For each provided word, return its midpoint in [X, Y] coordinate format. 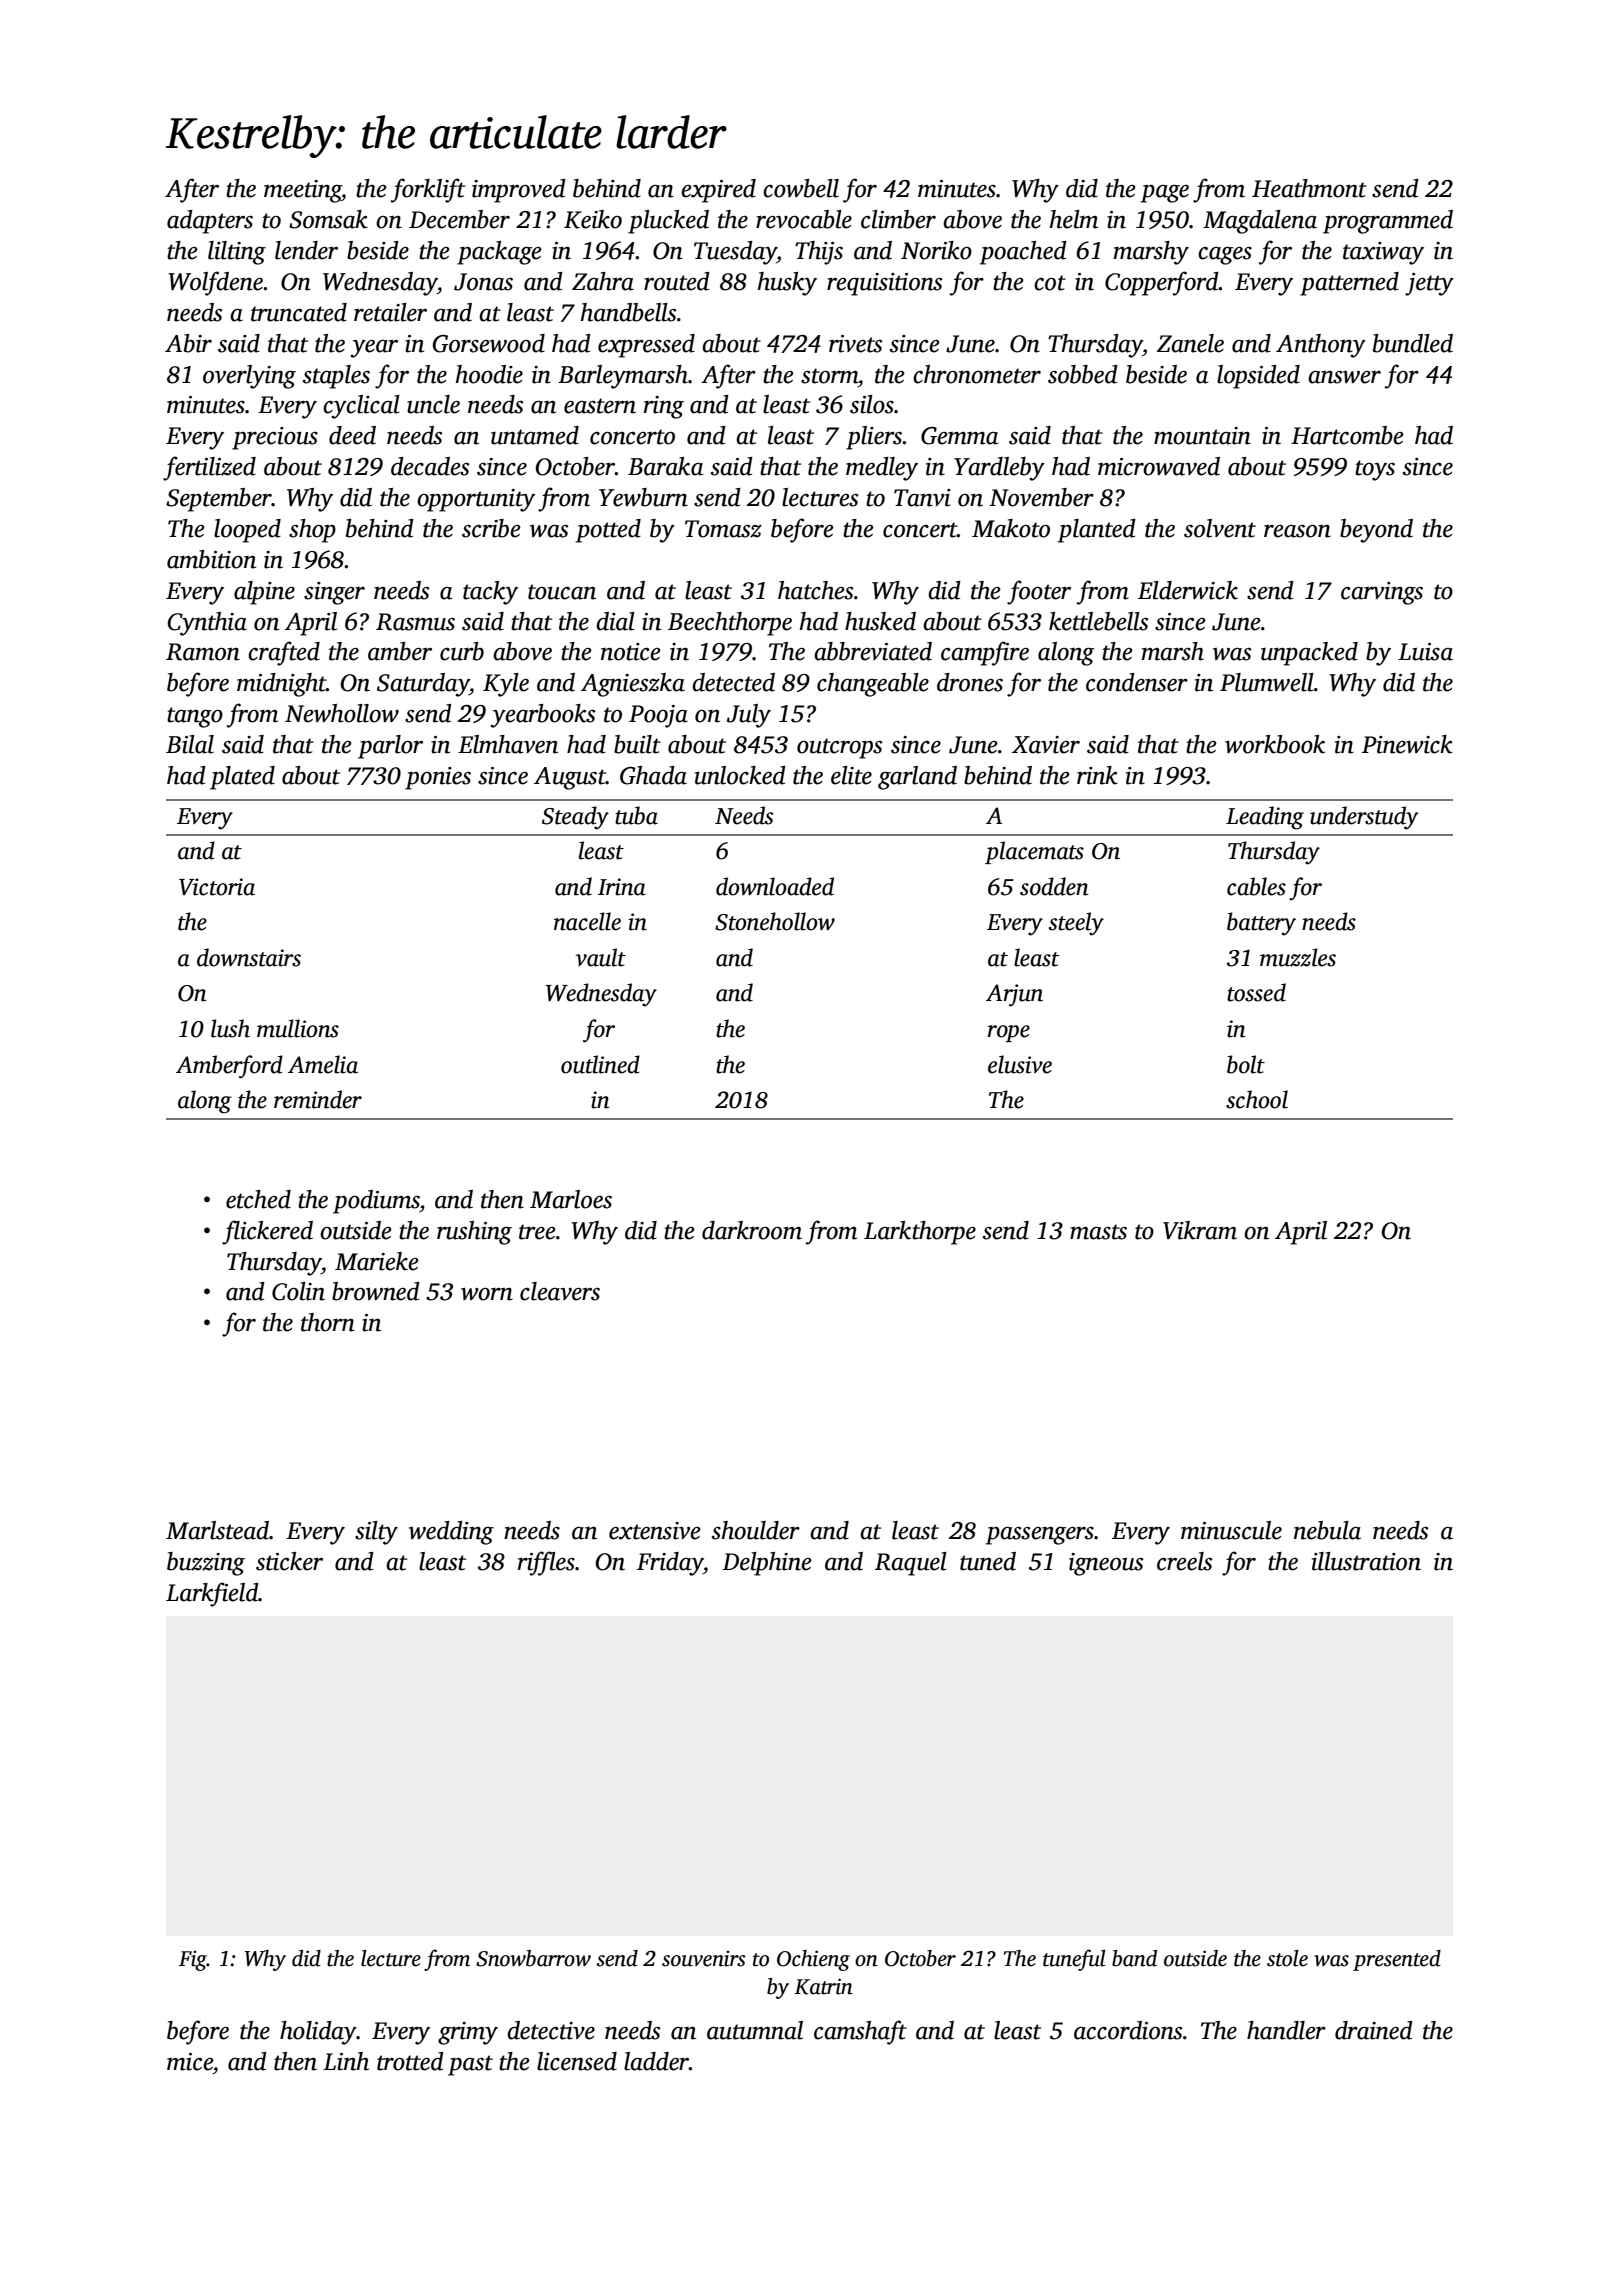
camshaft [860, 2032]
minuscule [1231, 1530]
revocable [804, 219]
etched [258, 1199]
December [459, 219]
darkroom [752, 1230]
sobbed [1083, 374]
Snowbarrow [533, 1958]
